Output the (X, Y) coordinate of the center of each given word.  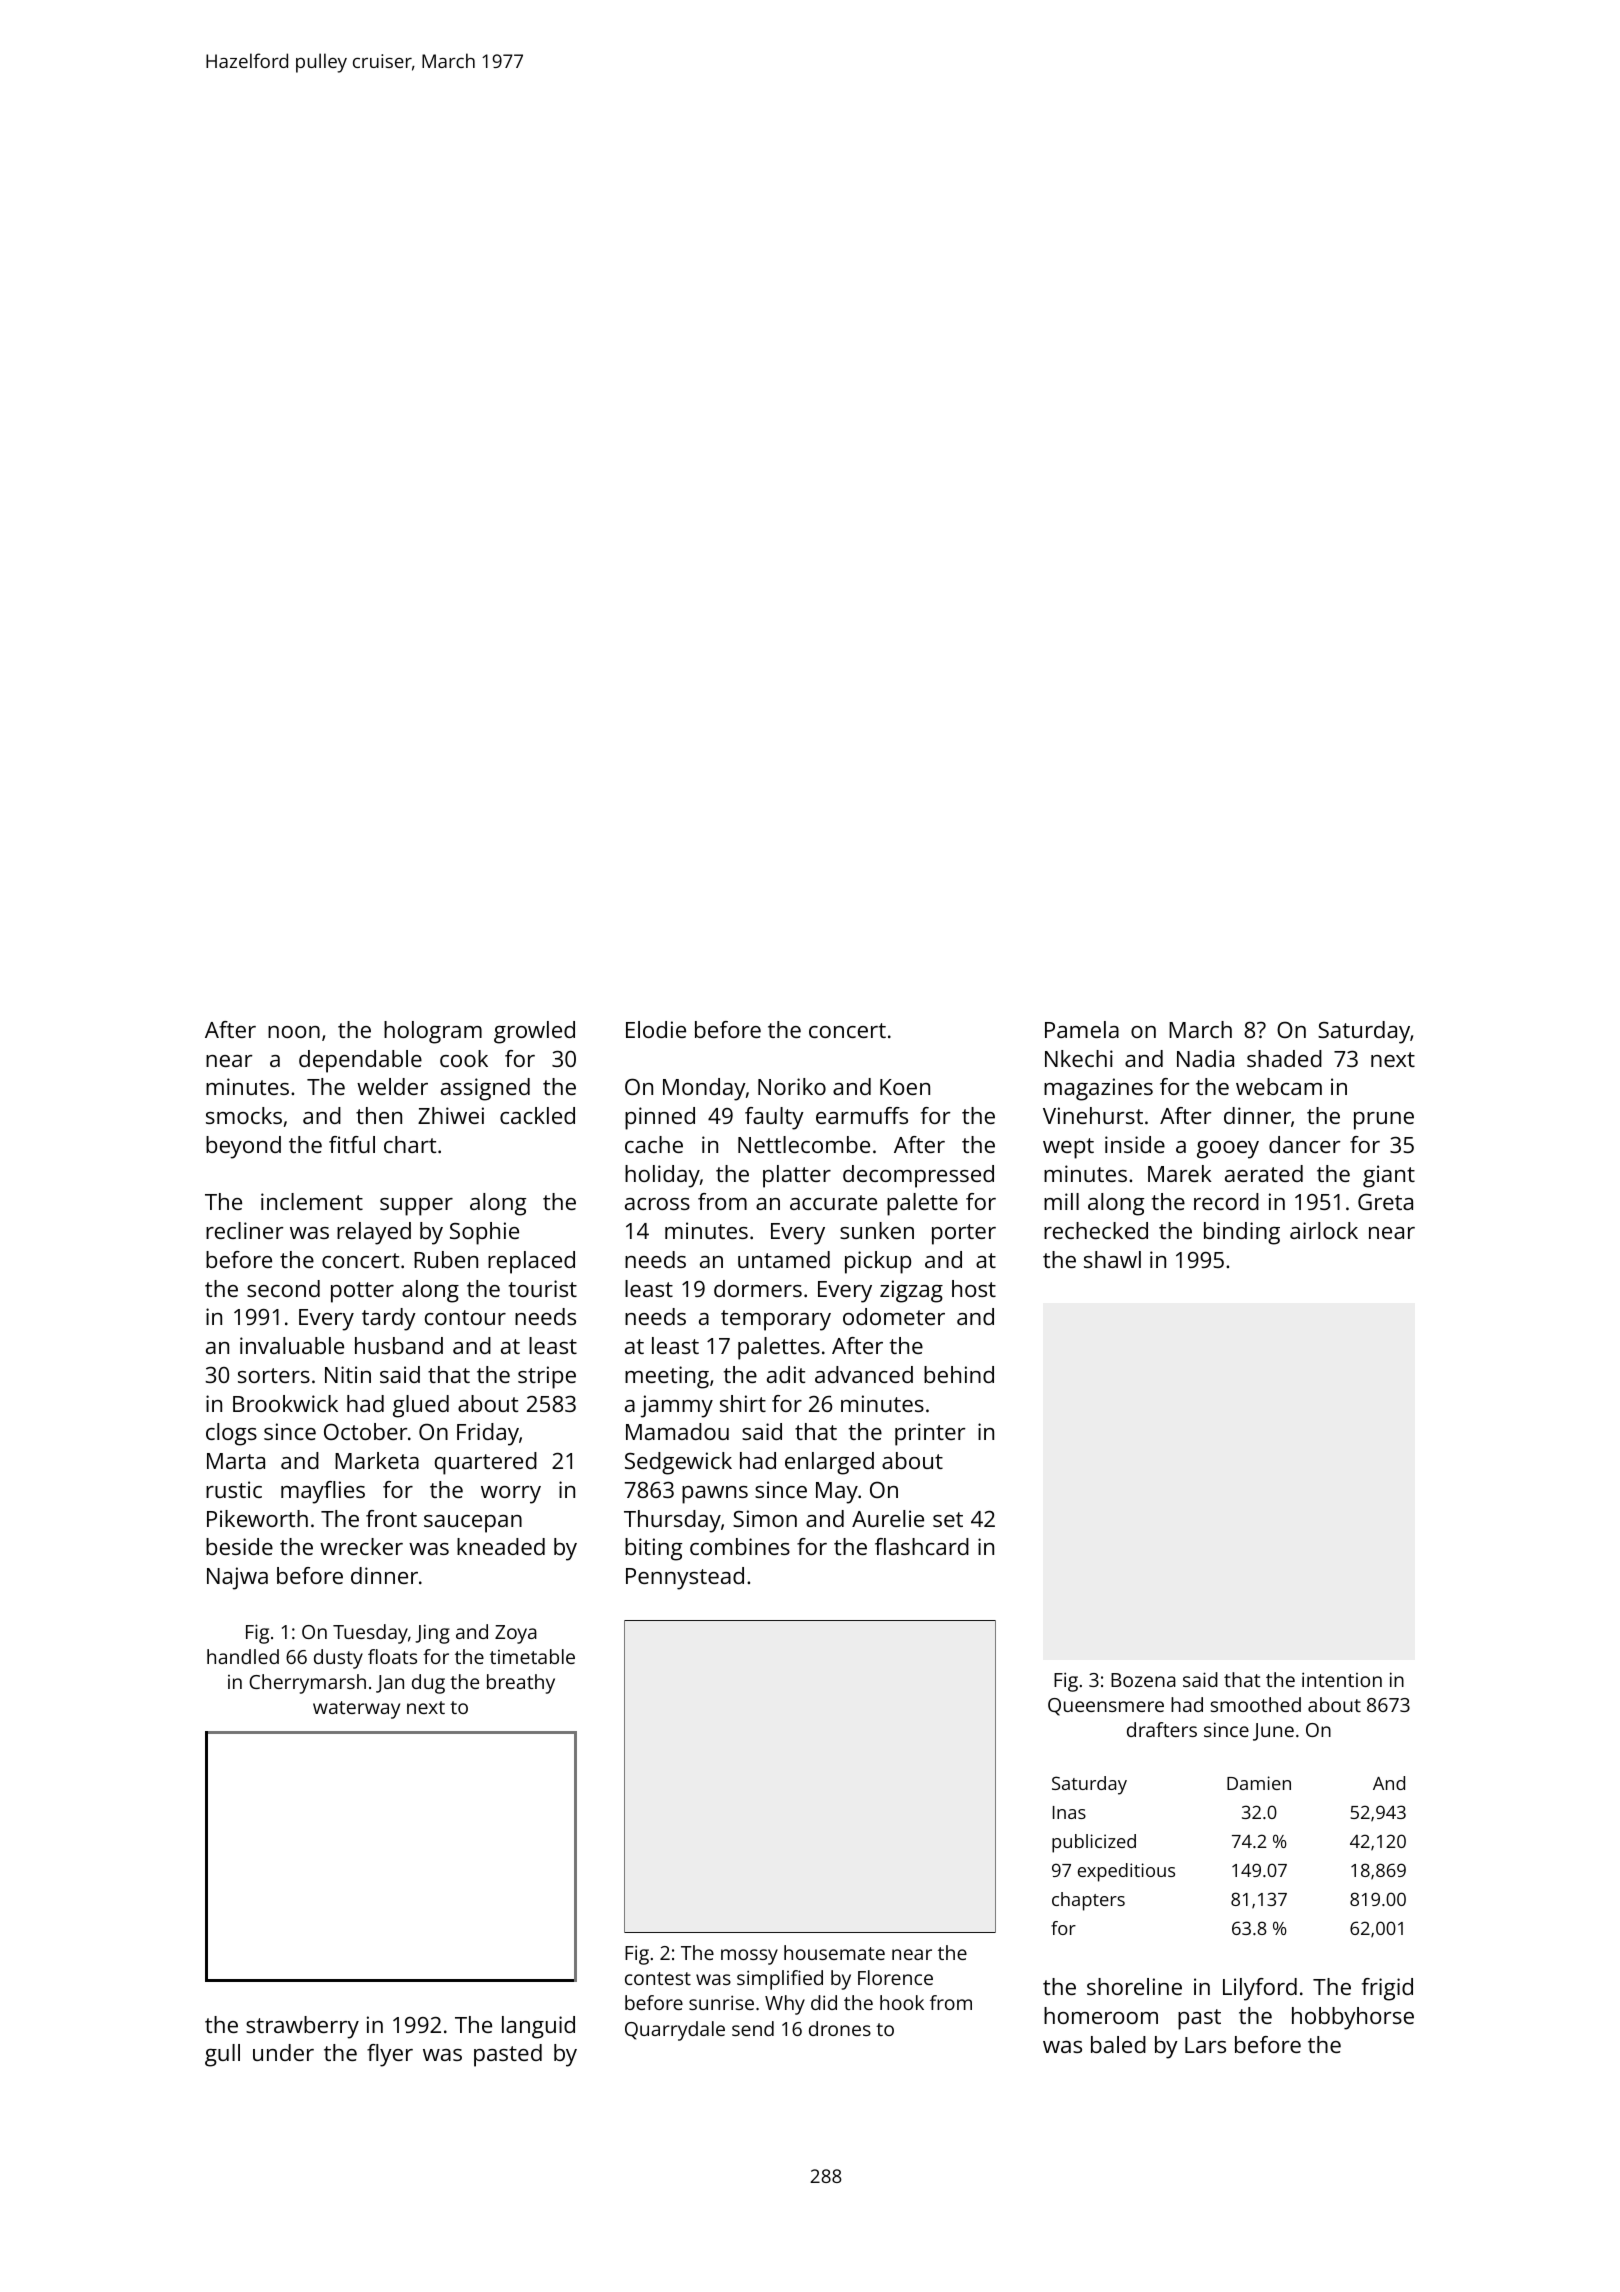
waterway (356, 1710)
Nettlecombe (804, 1144)
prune (1384, 1121)
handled (243, 1656)
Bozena (1143, 1680)
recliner (244, 1230)
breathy (521, 1684)
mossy (749, 1957)
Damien (1259, 1783)
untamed (784, 1259)
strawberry (302, 2027)
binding (1242, 1233)
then (379, 1115)
